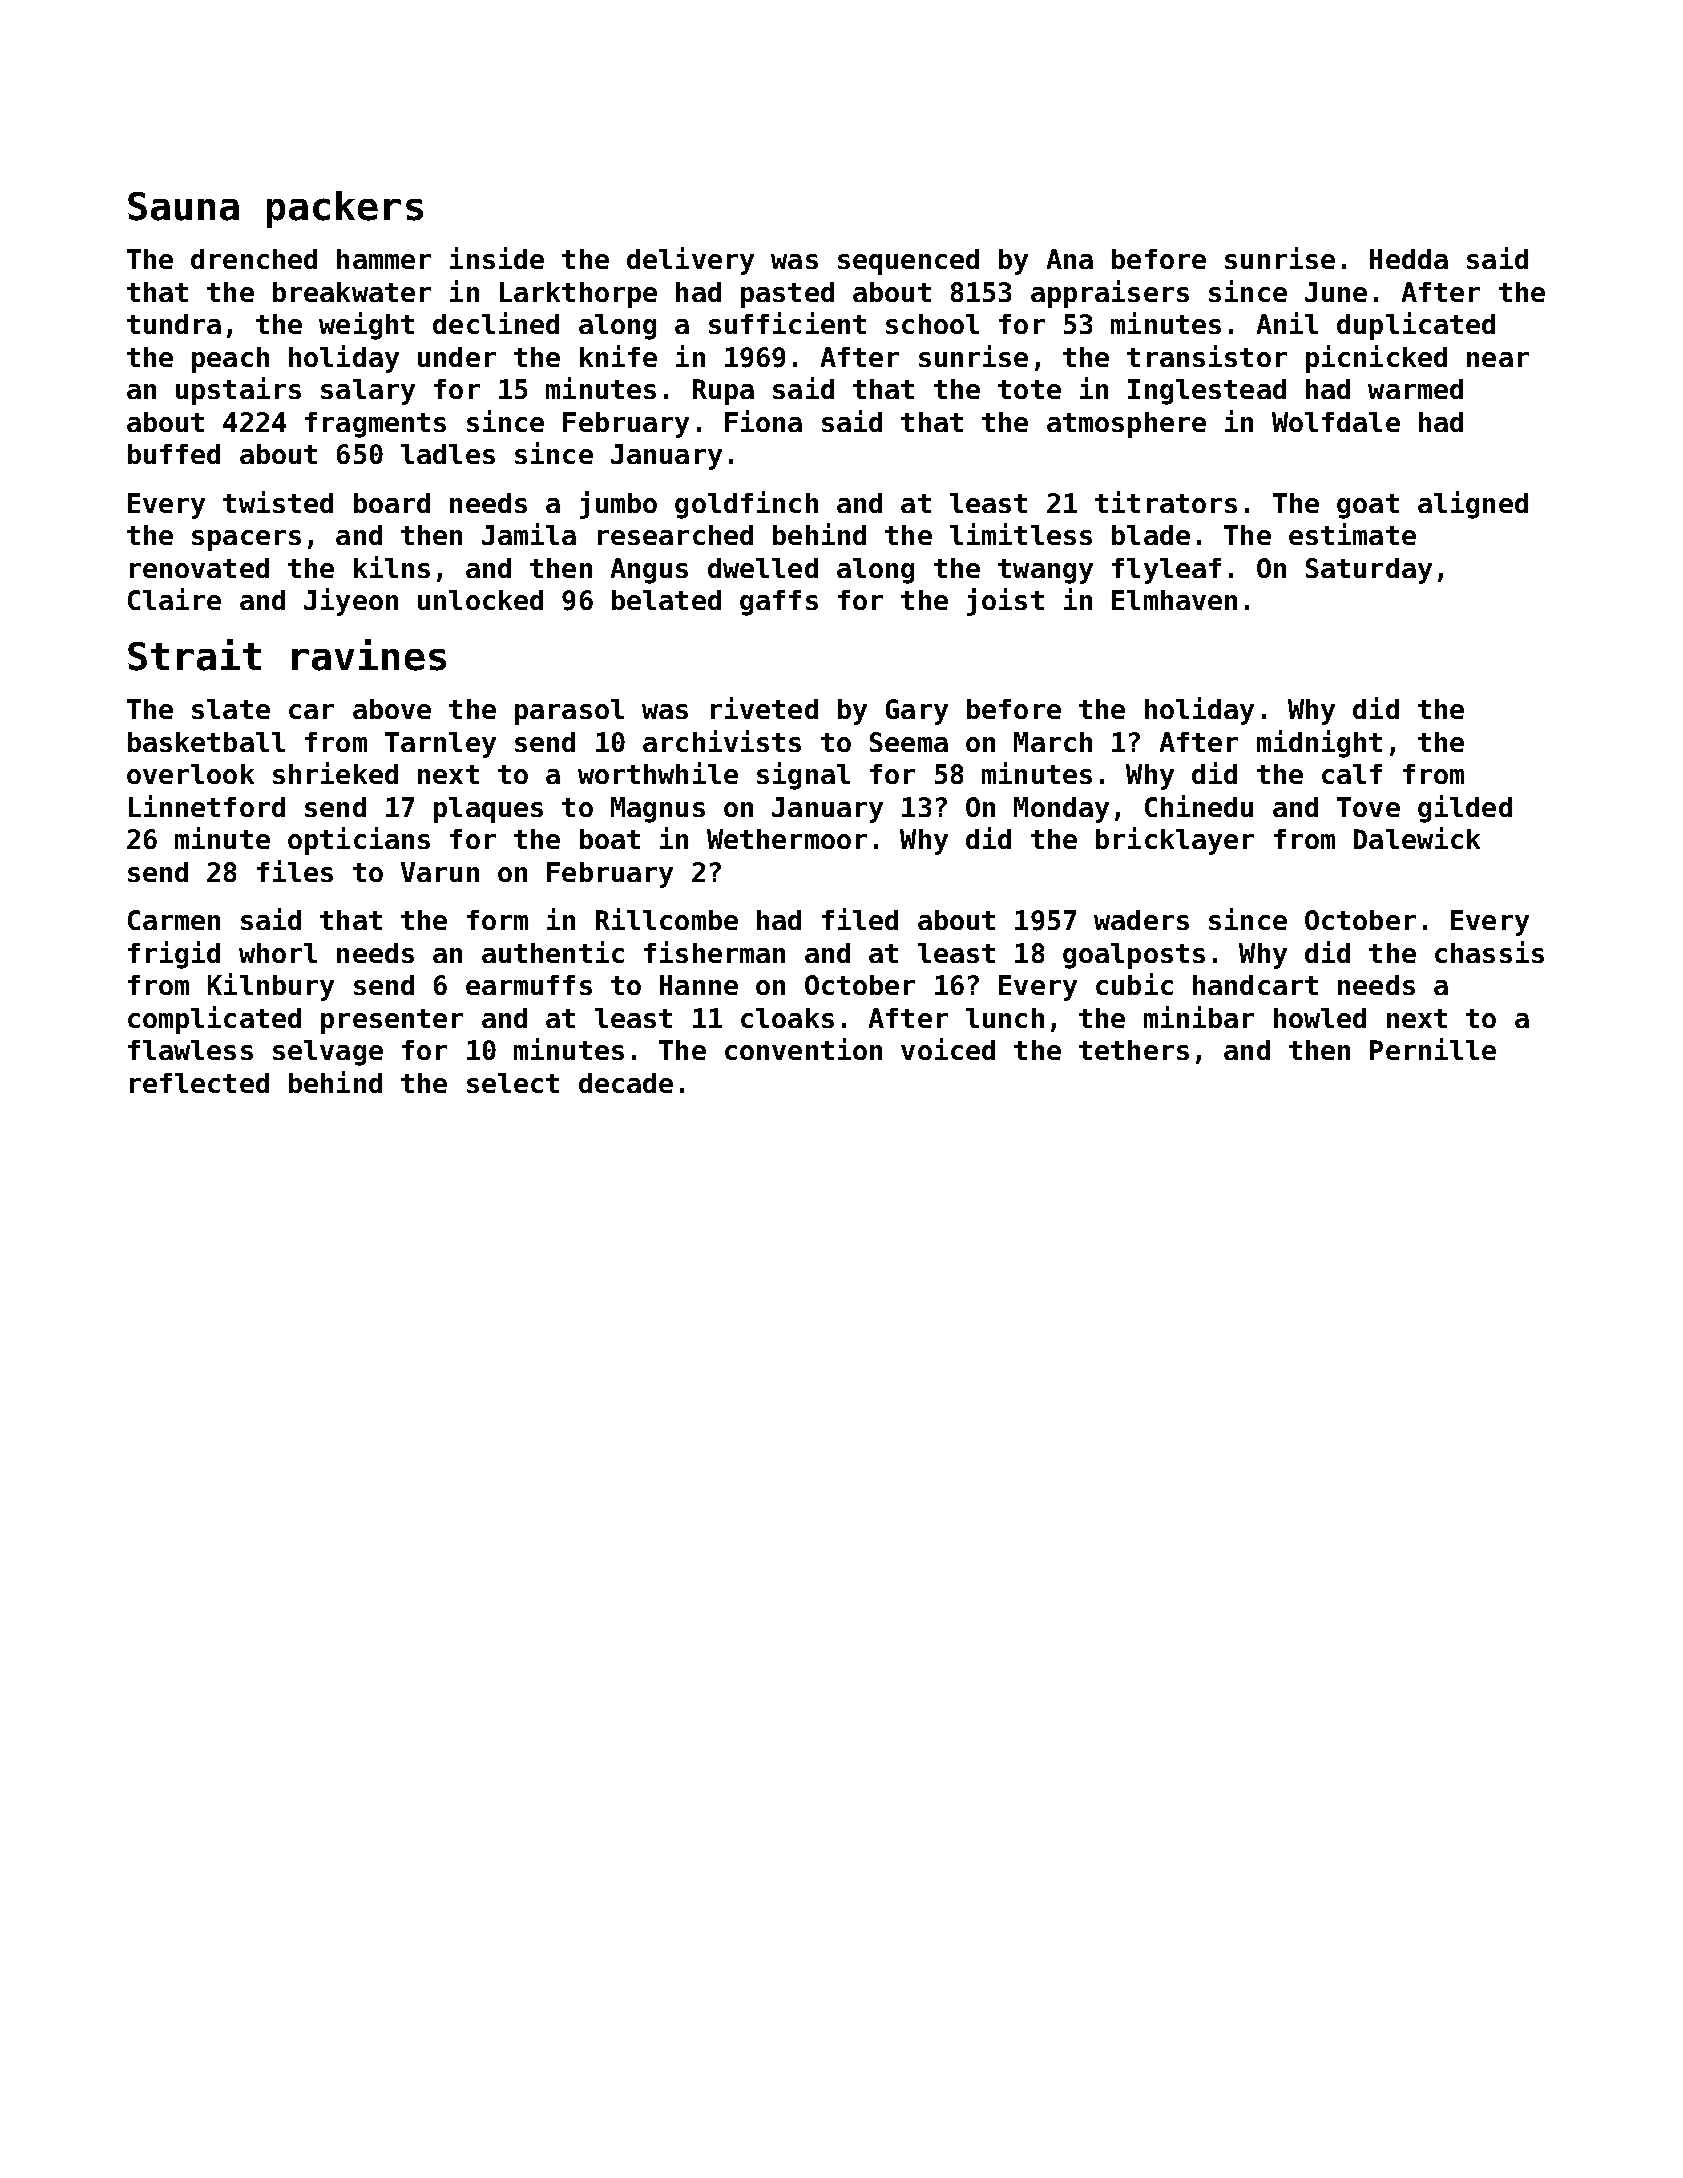 The image size is (1683, 2178). Describe the element at coordinates (199, 1083) in the document. I see `reflected` at that location.
